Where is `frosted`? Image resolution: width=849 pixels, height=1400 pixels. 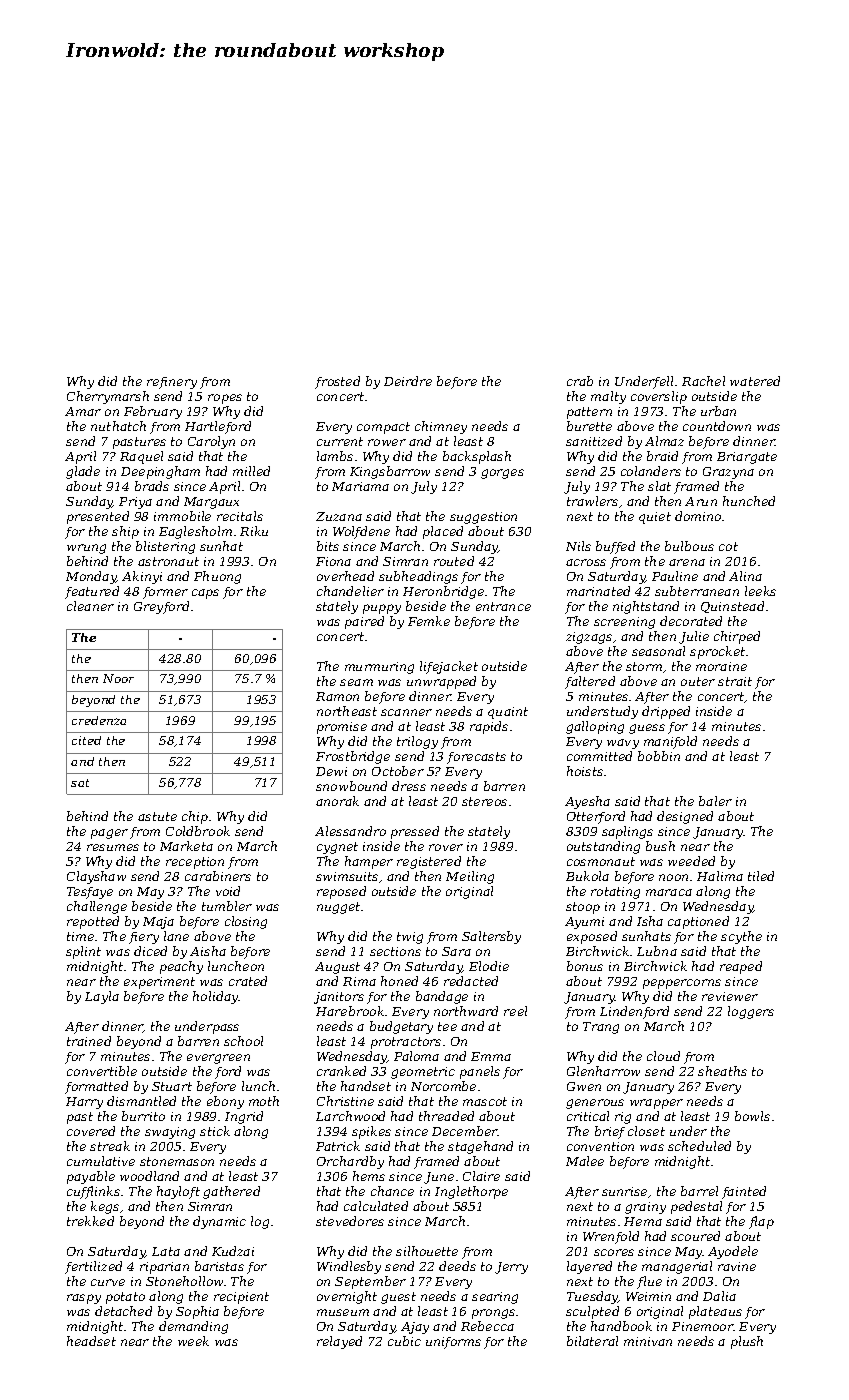 frosted is located at coordinates (337, 382).
